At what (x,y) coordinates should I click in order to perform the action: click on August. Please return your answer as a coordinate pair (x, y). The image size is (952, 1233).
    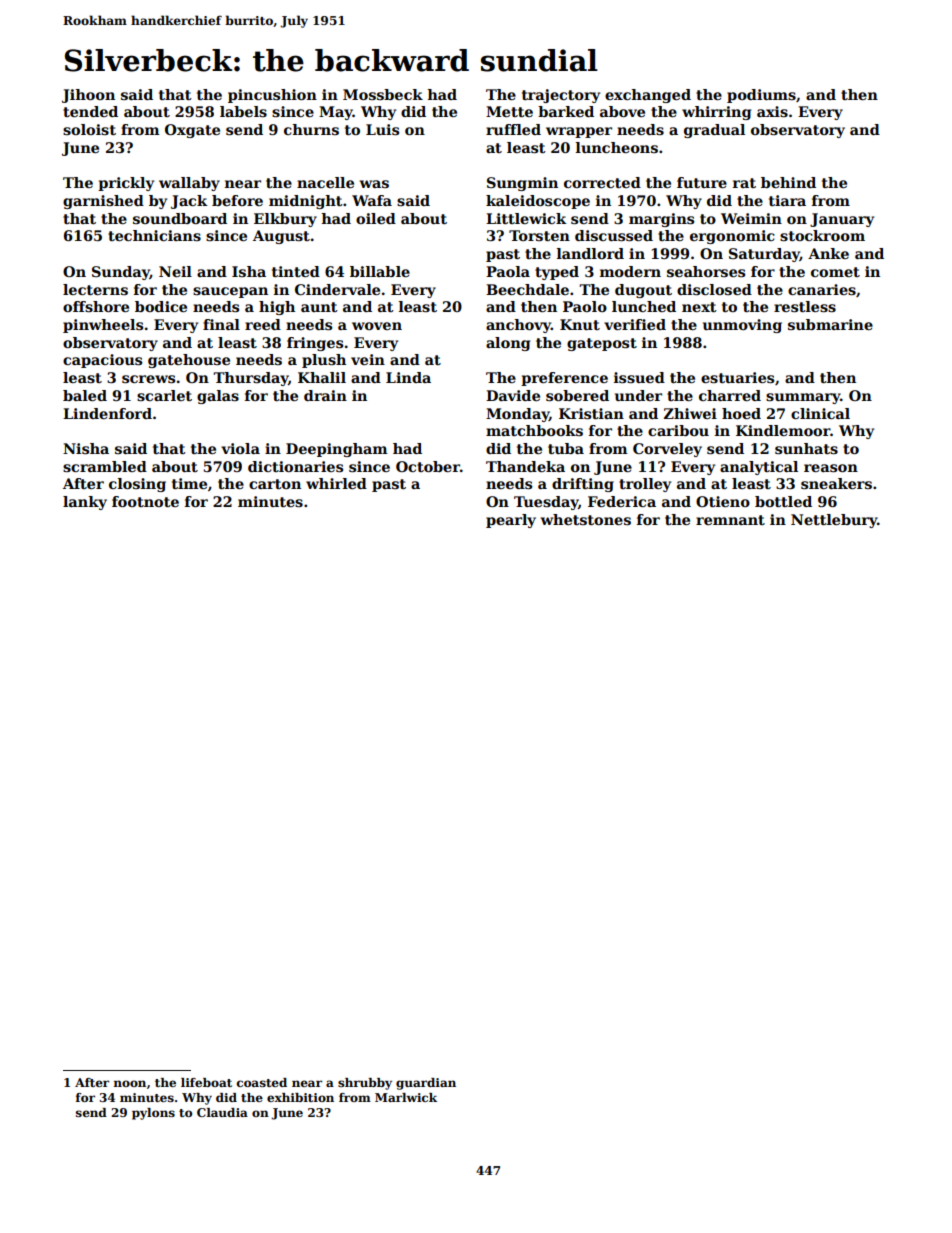
    Looking at the image, I should click on (281, 237).
